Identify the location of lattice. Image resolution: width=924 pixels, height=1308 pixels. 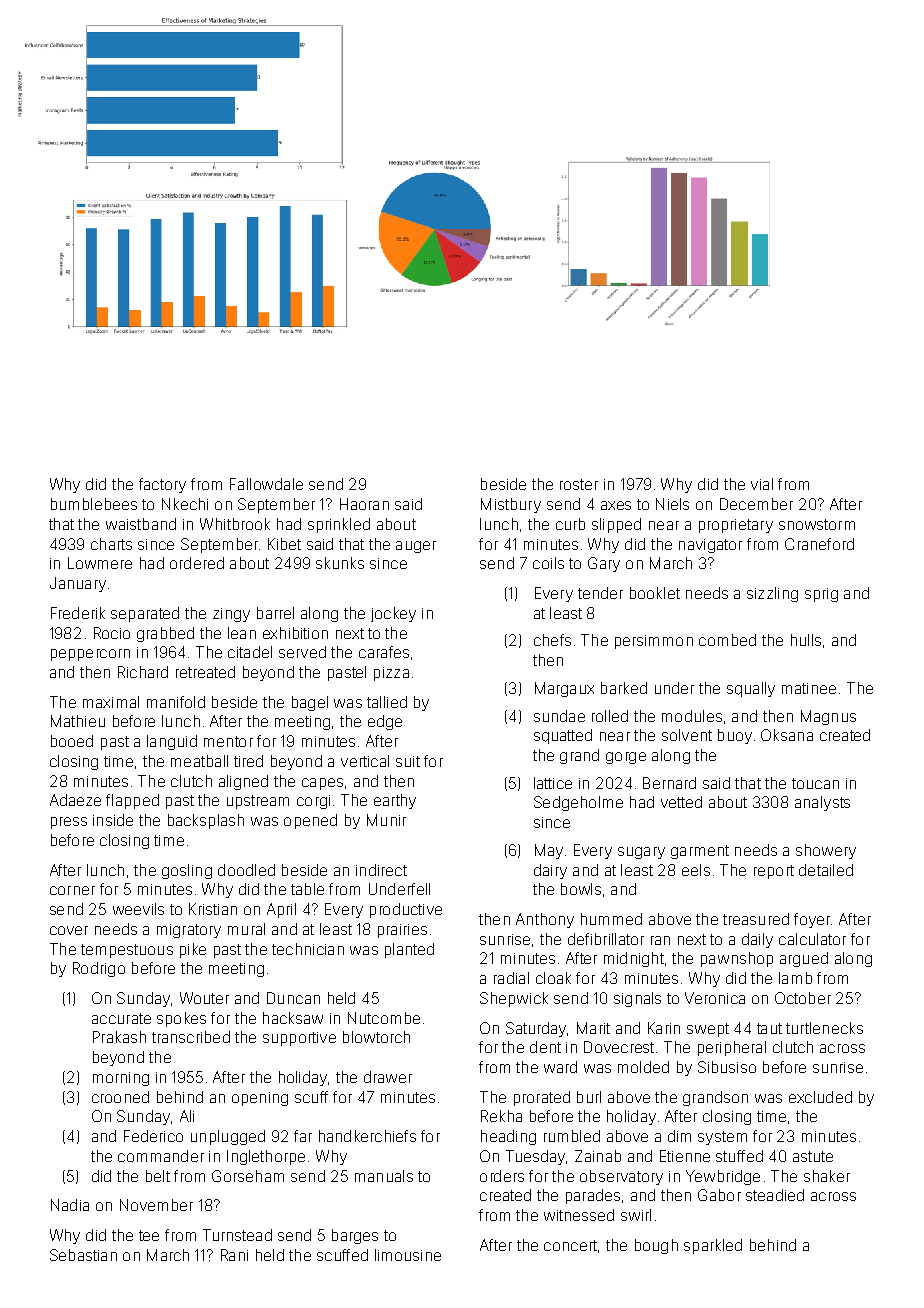
(553, 783).
